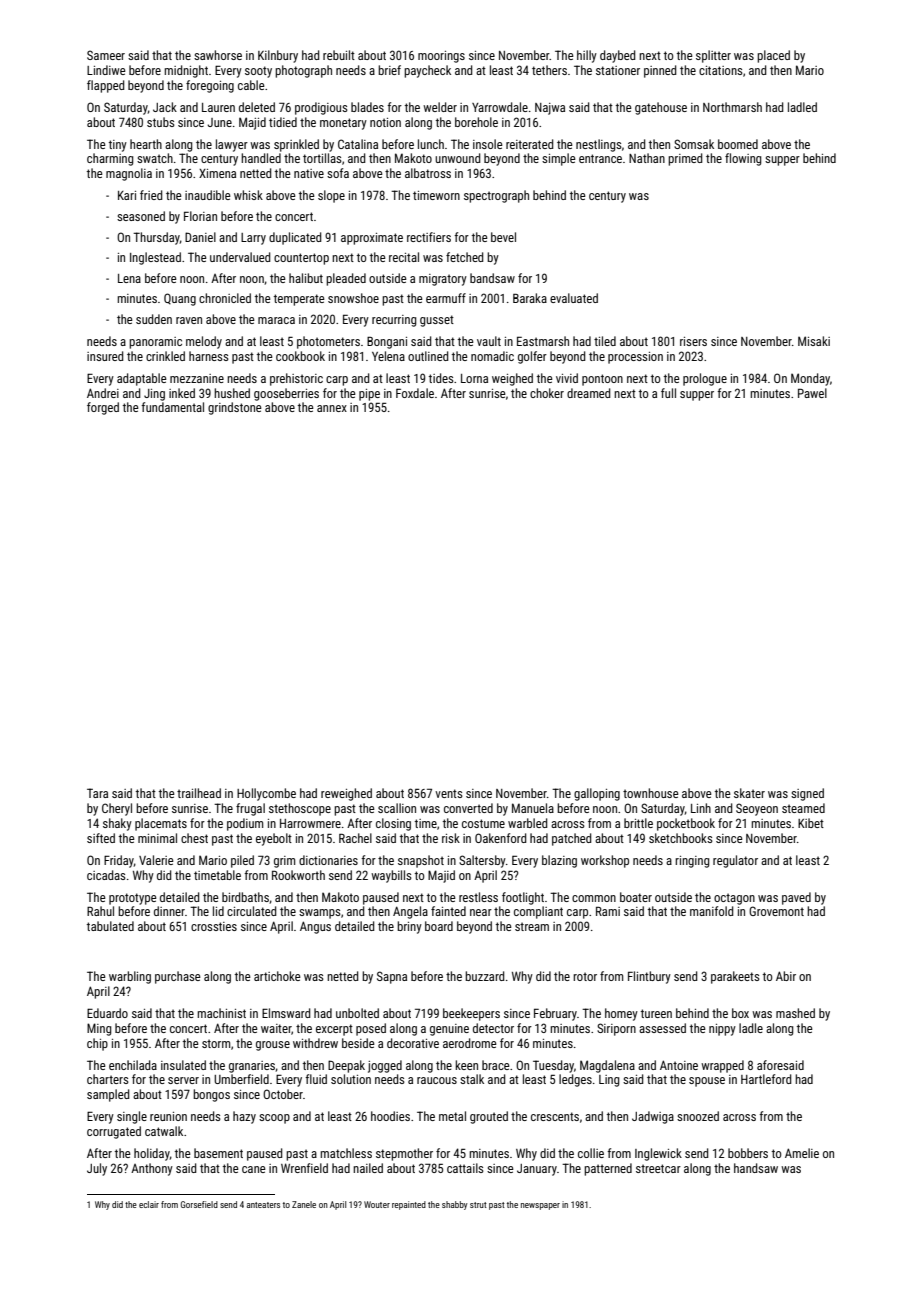  Describe the element at coordinates (773, 56) in the page. I see `placed` at that location.
